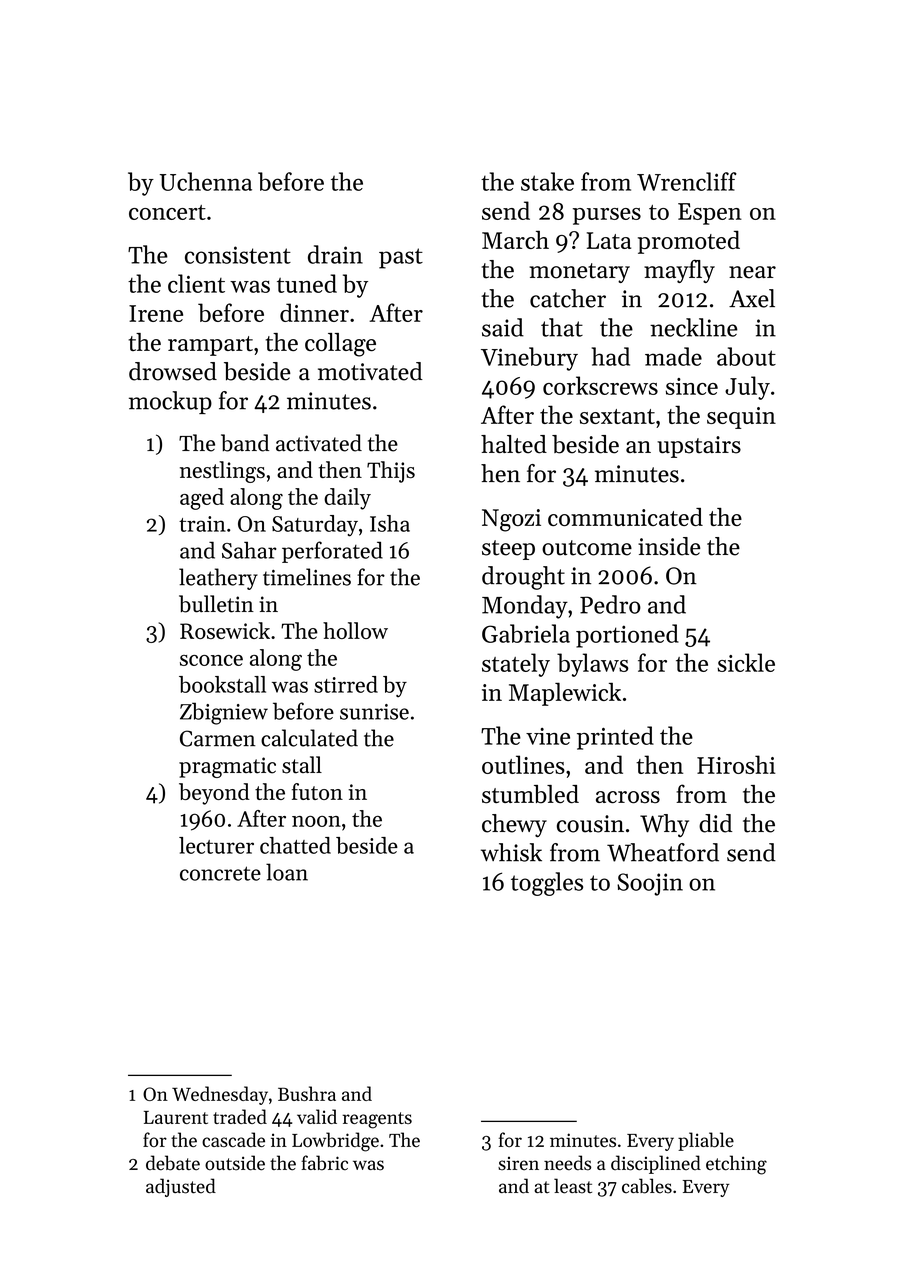 The height and width of the page is (1283, 904). I want to click on Hiroshi, so click(736, 764).
